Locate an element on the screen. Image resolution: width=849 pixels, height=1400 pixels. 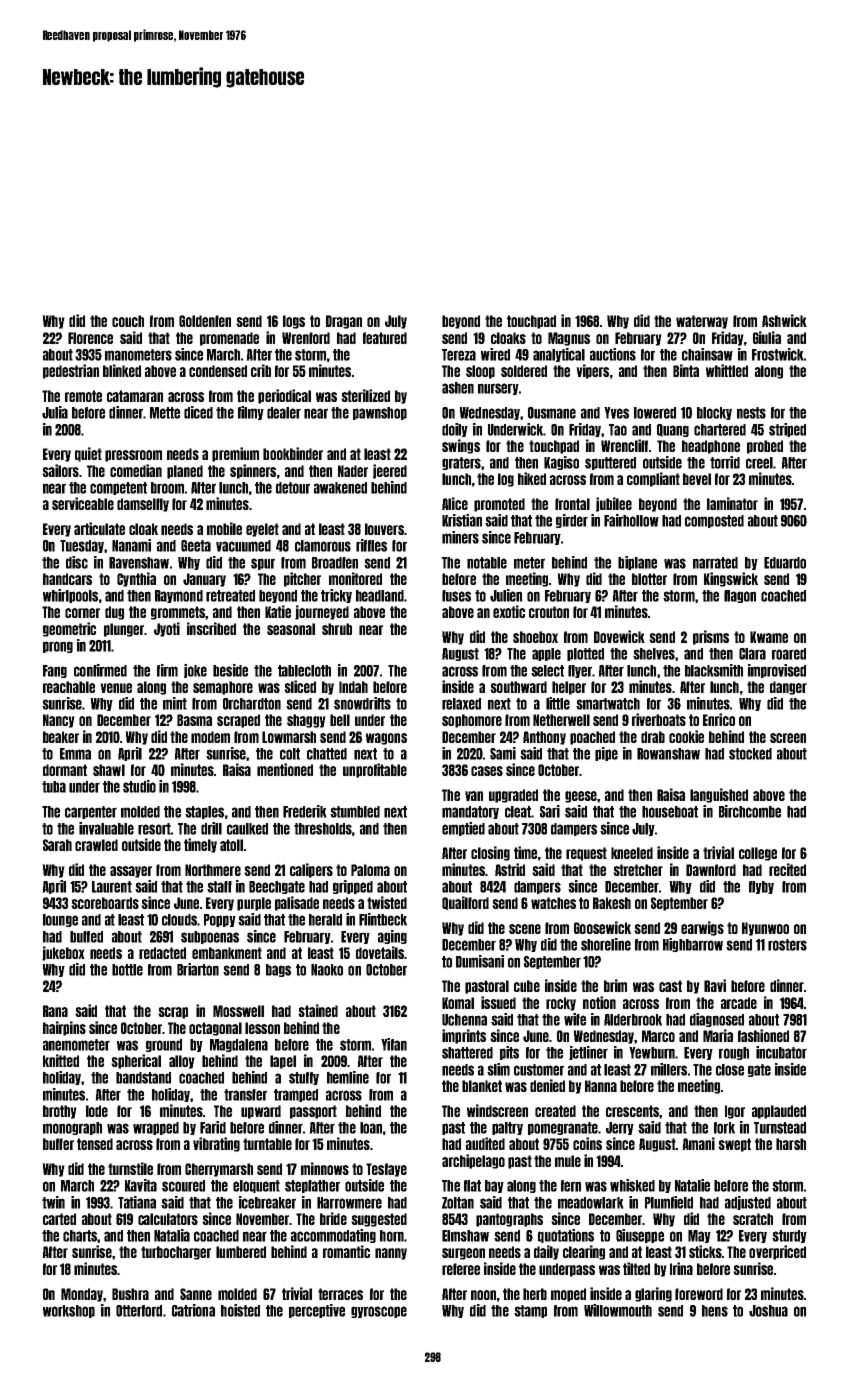
quiet is located at coordinates (88, 454).
